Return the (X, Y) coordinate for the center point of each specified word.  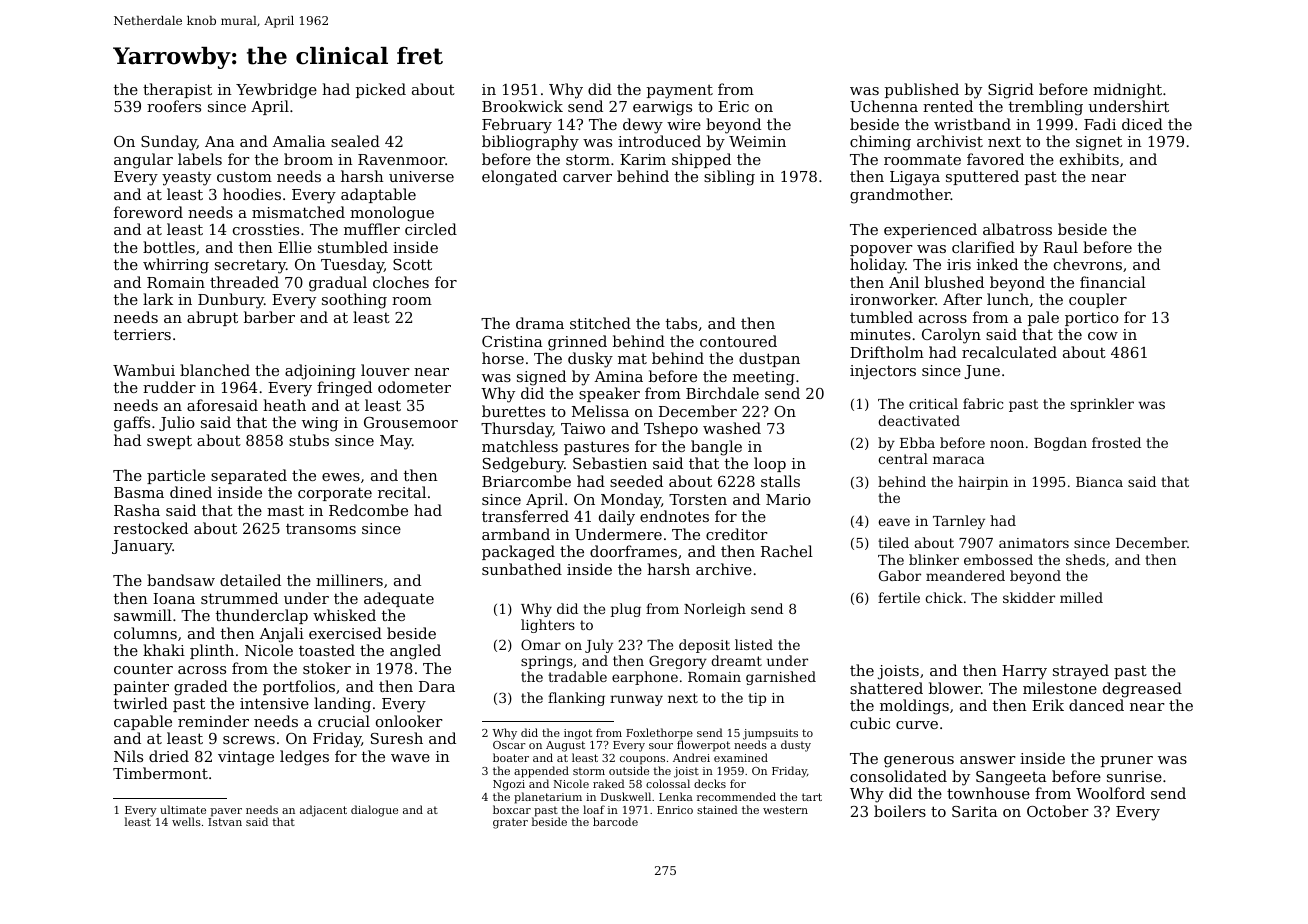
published (922, 90)
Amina (618, 376)
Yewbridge (276, 91)
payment (680, 92)
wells (186, 821)
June (982, 372)
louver (385, 370)
